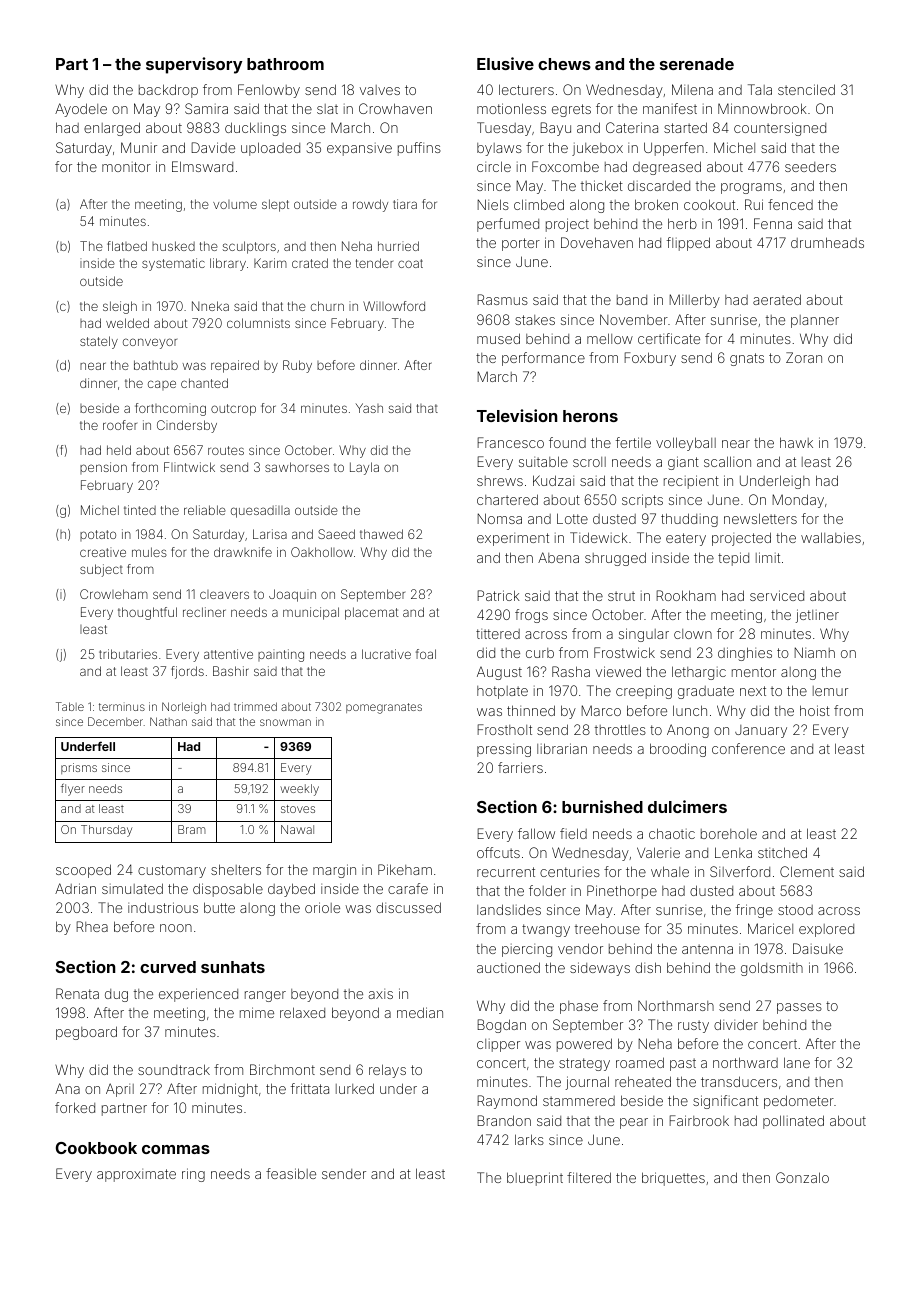 This image has height=1314, width=924. Describe the element at coordinates (381, 534) in the image. I see `thawed` at that location.
